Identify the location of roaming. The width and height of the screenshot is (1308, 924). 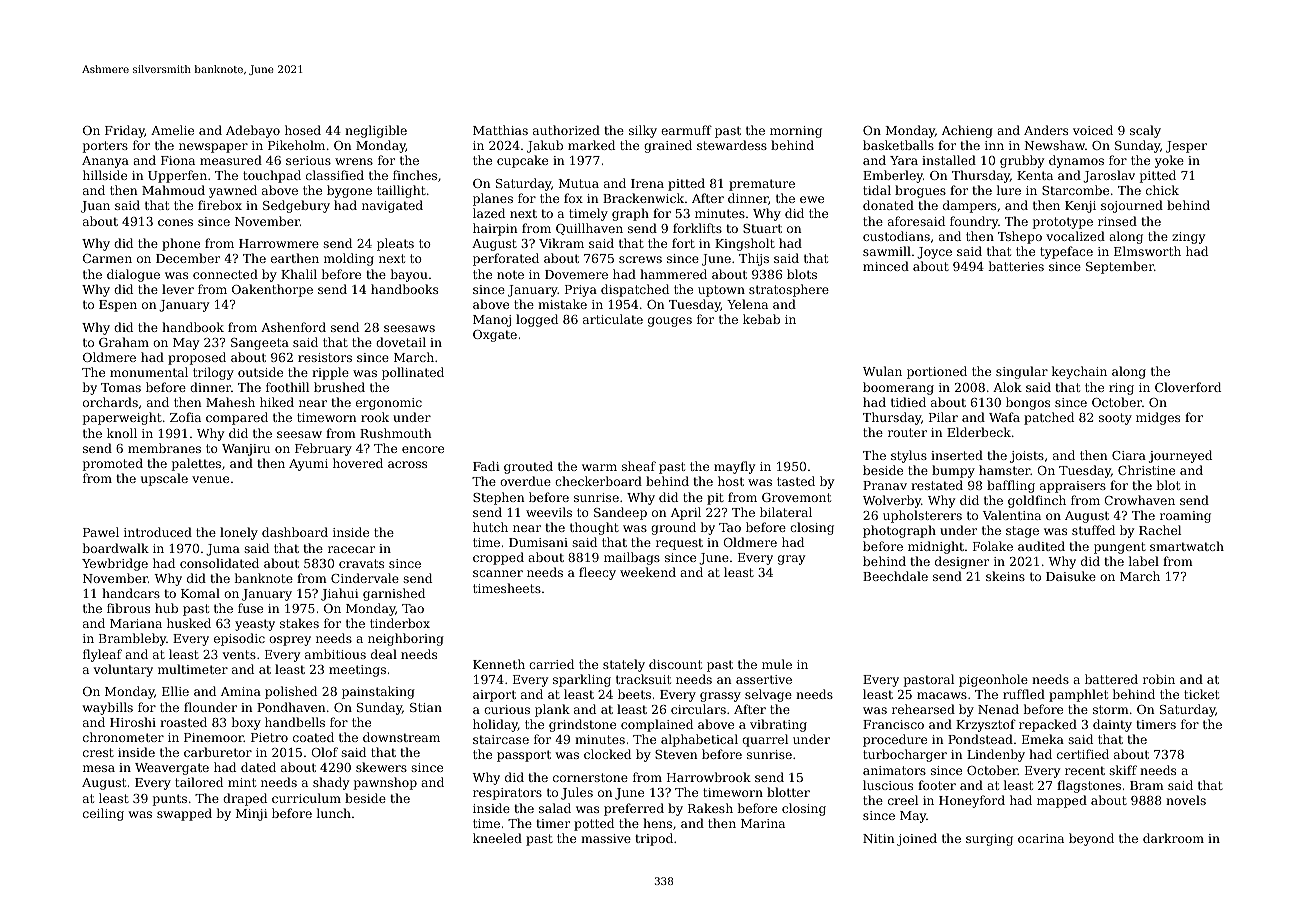
(1185, 517).
